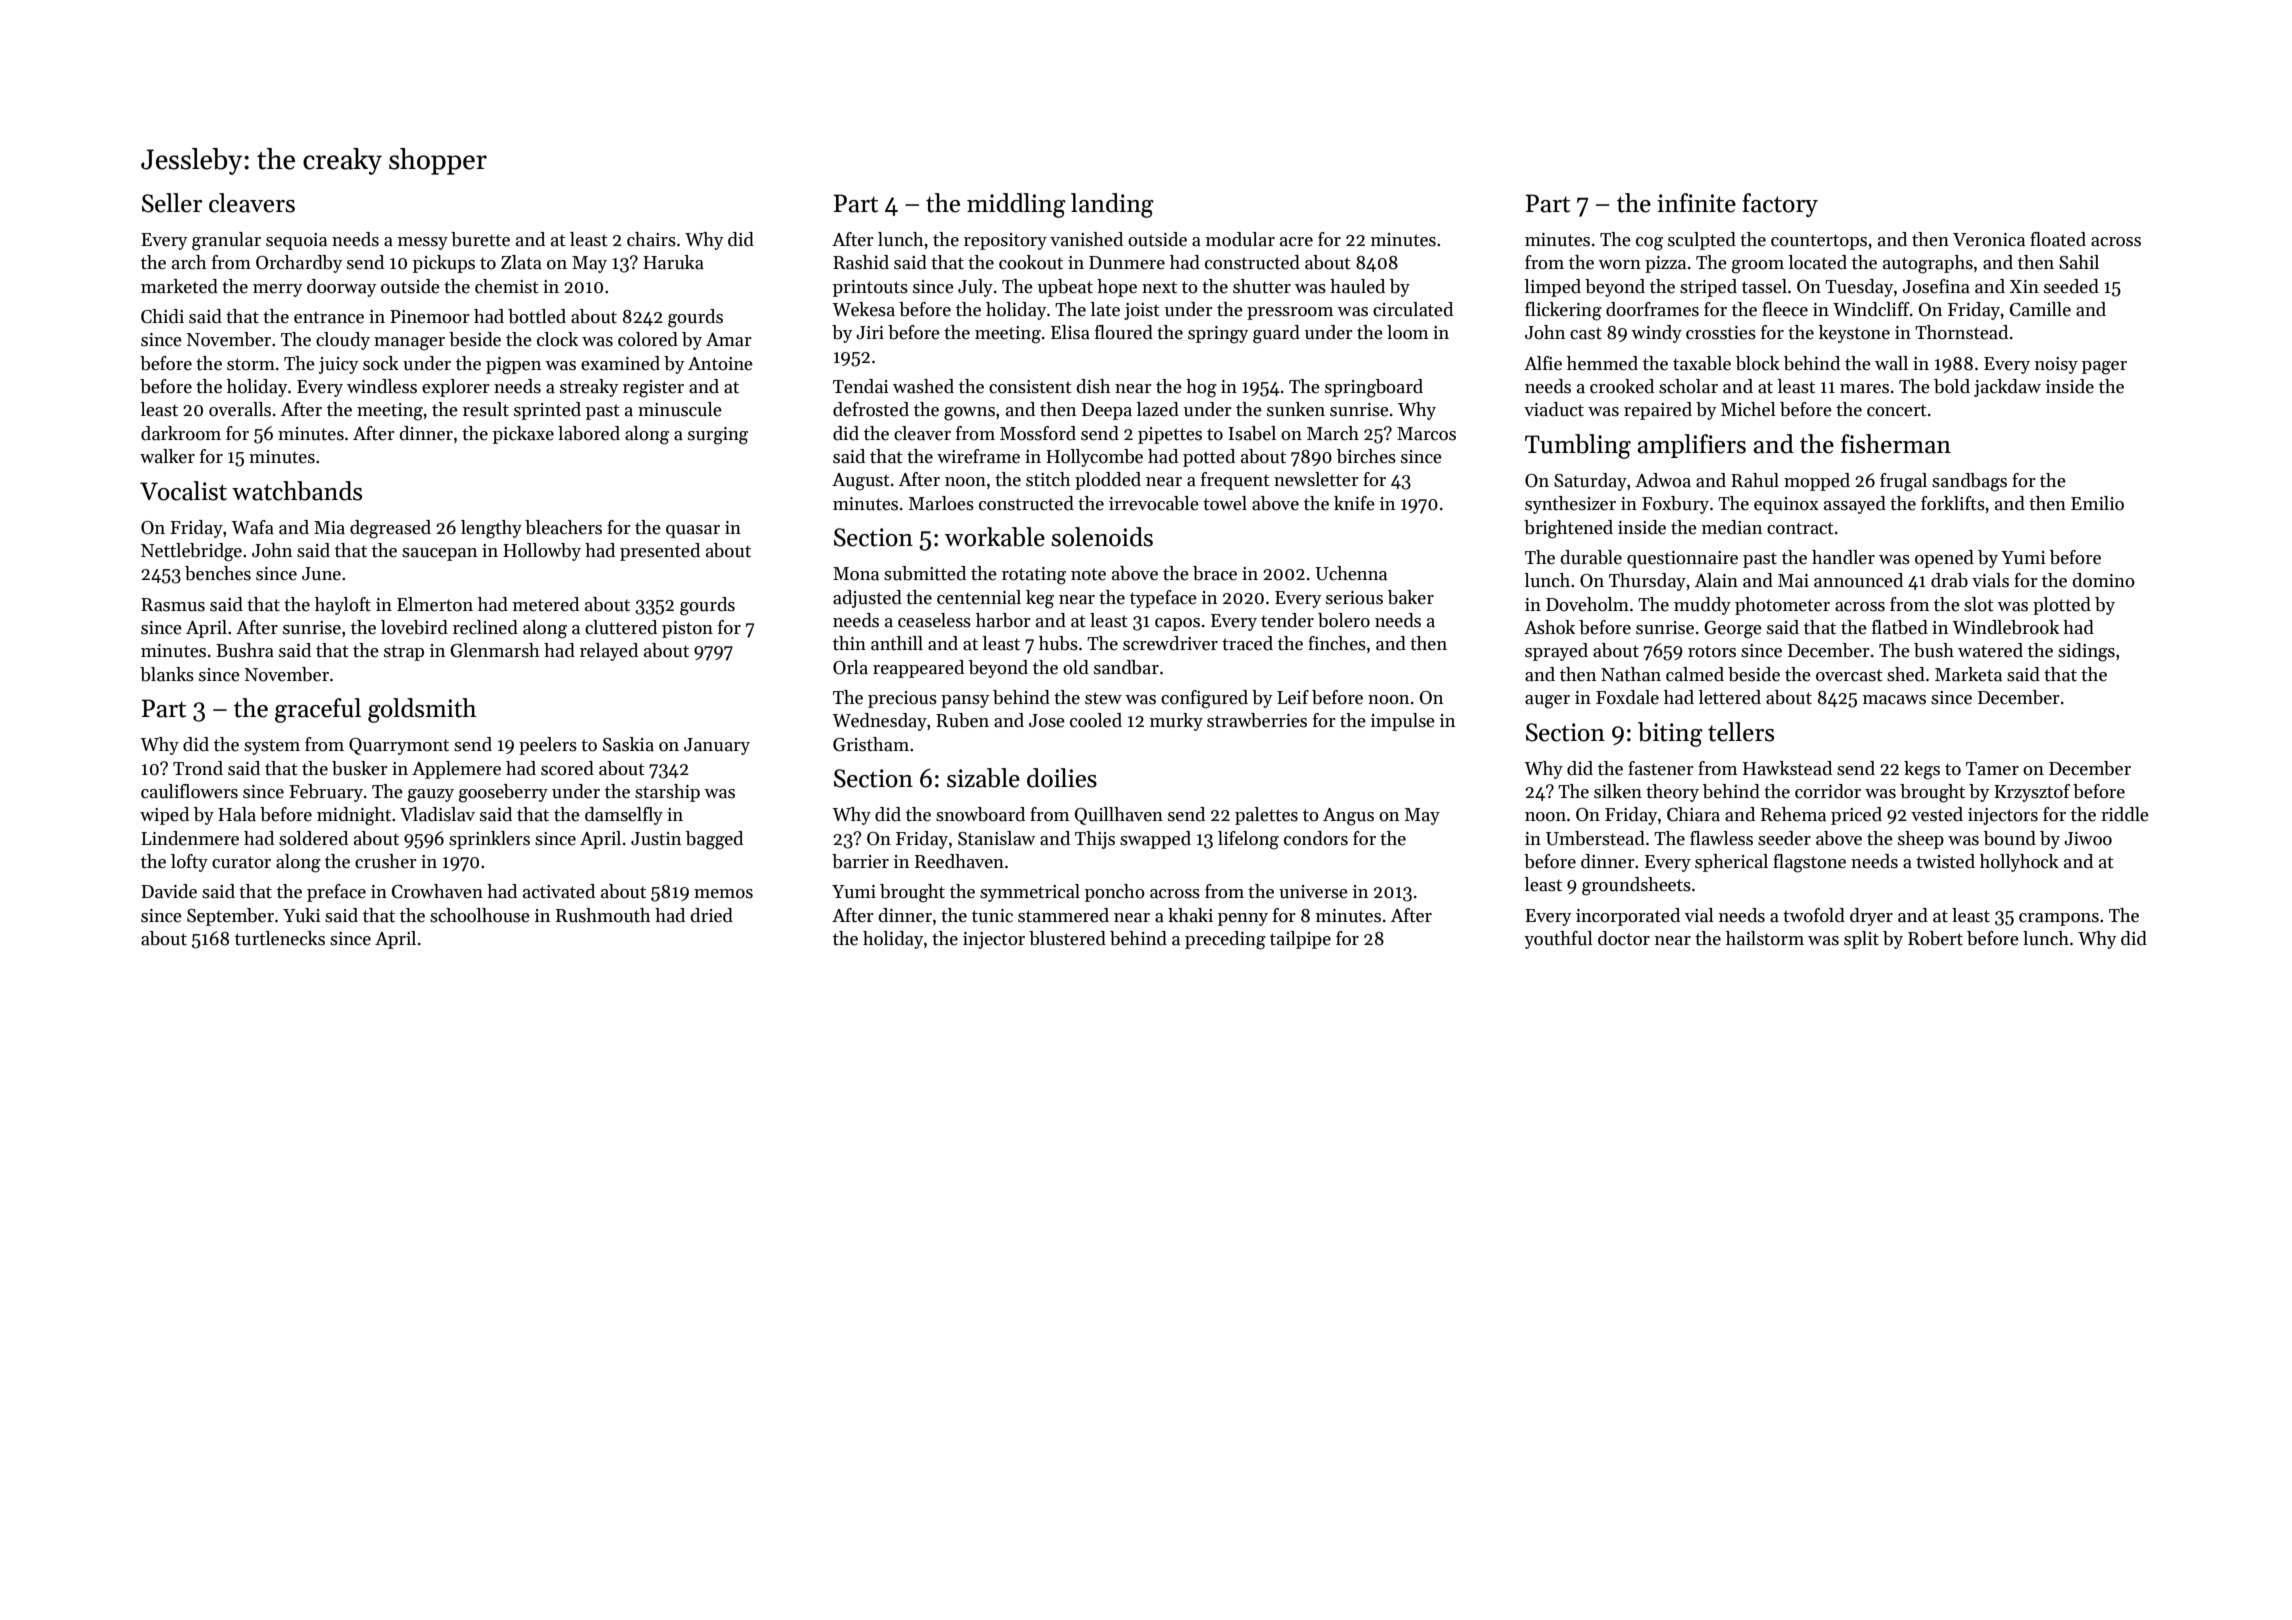 The image size is (2292, 1620). I want to click on tailpipe, so click(1300, 940).
